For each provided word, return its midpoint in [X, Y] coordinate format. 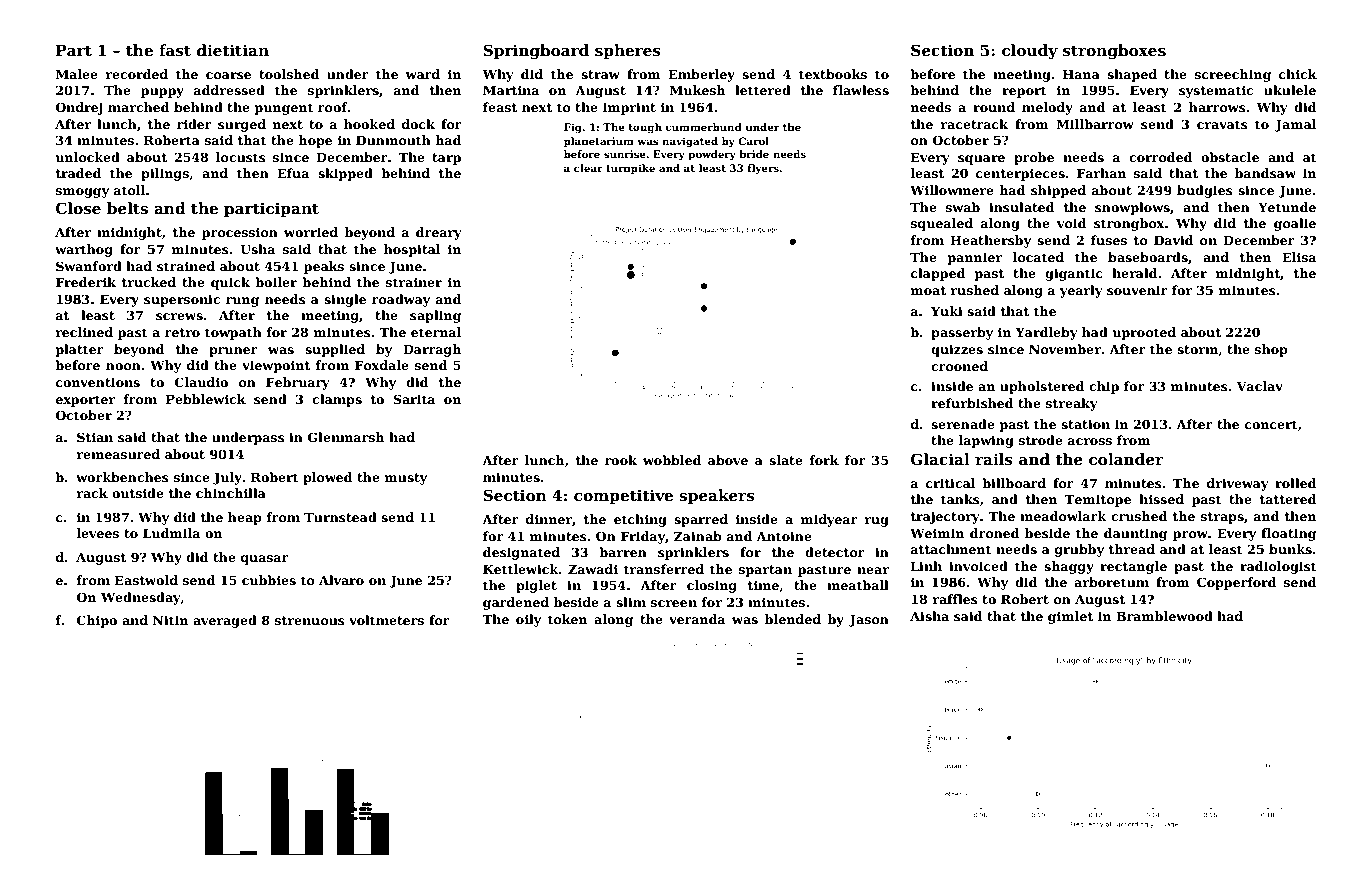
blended [793, 619]
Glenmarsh [346, 437]
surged [242, 125]
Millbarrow [1095, 124]
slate [786, 460]
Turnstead [340, 517]
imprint [629, 108]
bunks [1290, 549]
